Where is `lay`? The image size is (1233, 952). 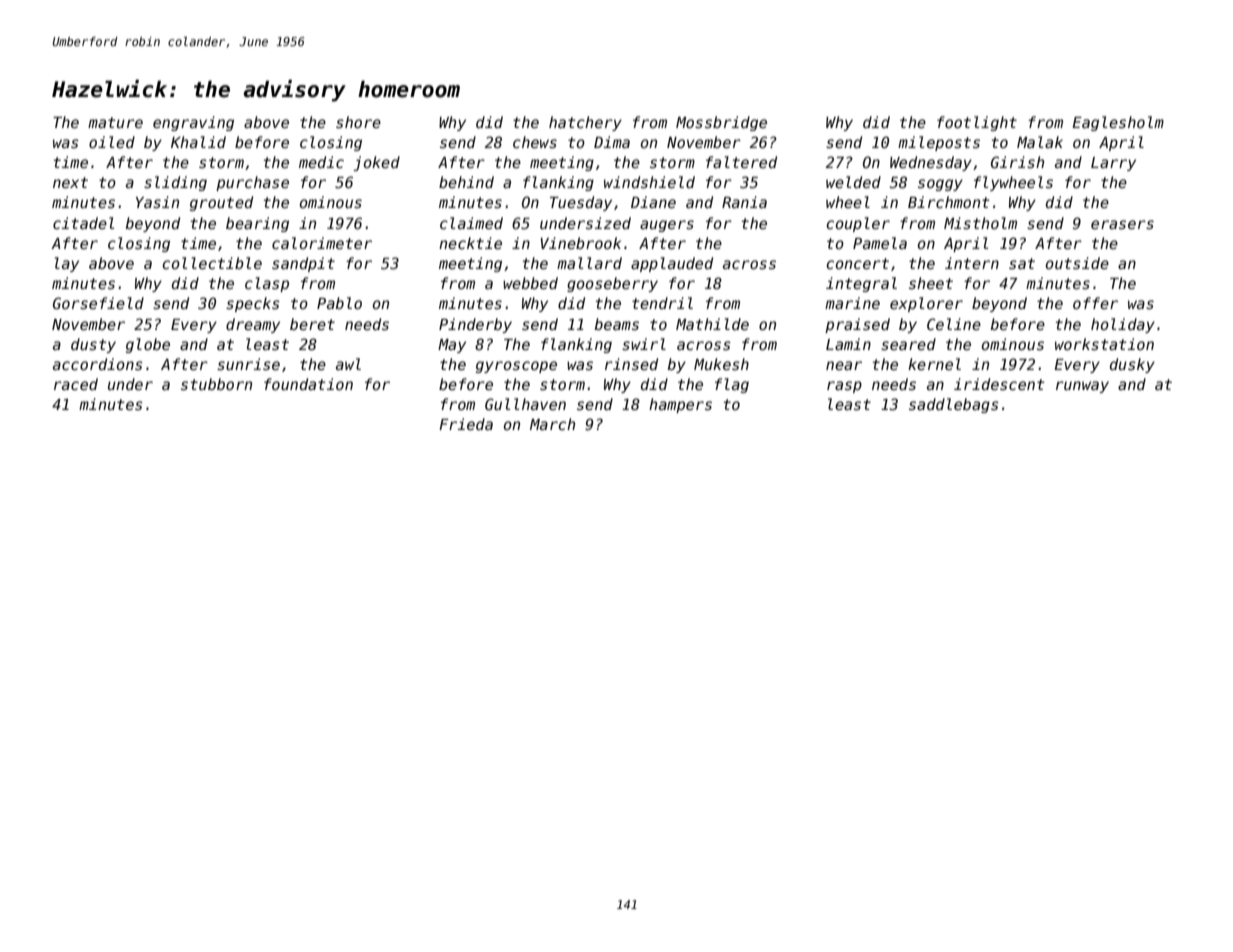 lay is located at coordinates (67, 264).
